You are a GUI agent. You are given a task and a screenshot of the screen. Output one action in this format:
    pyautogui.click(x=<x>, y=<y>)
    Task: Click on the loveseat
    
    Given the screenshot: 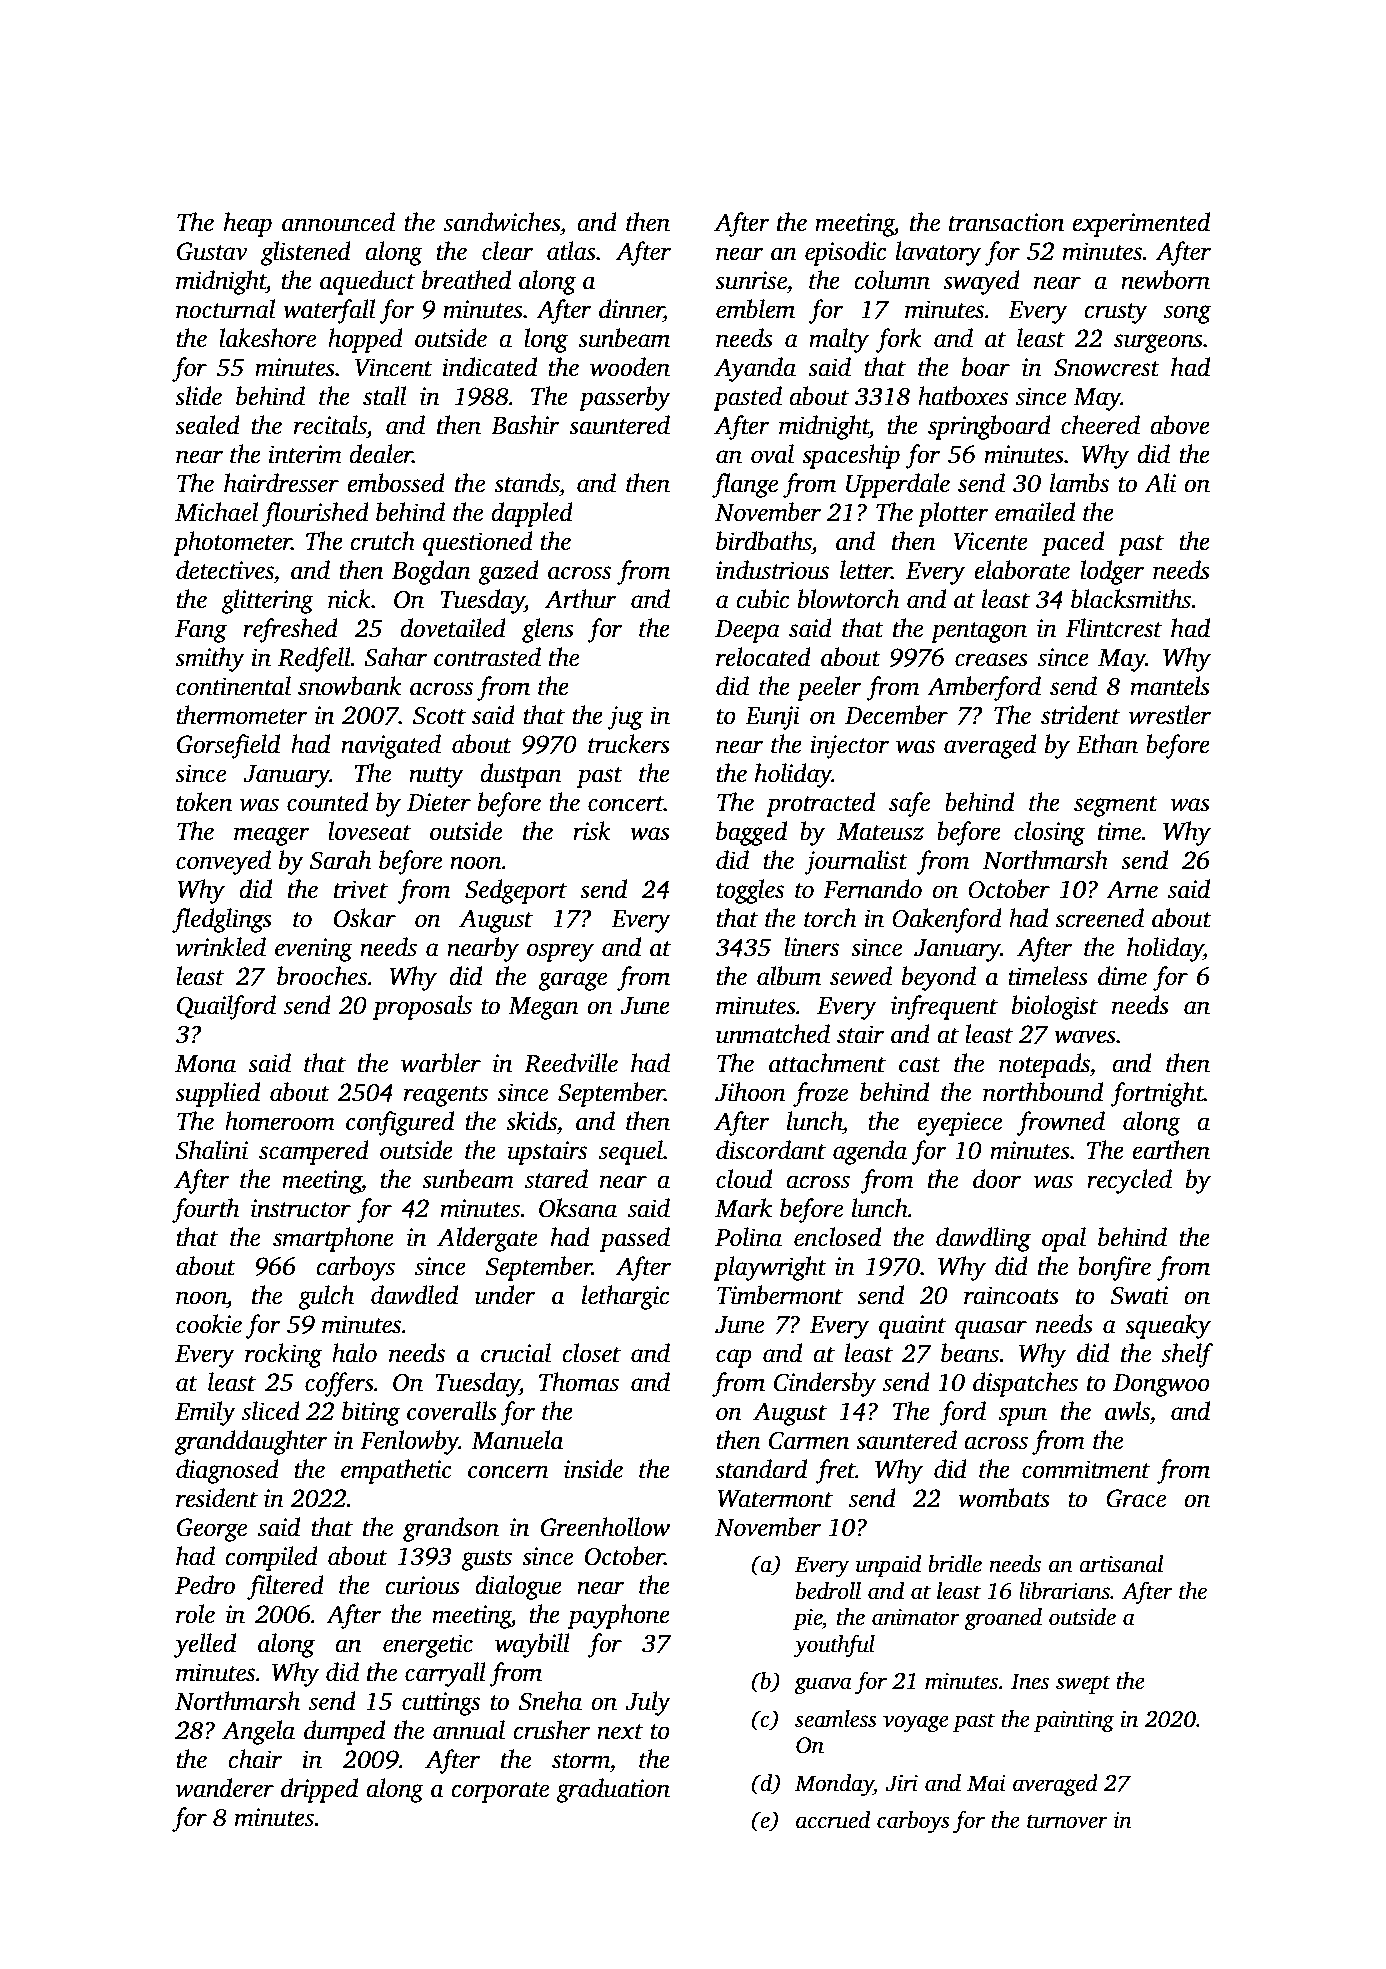 What is the action you would take?
    pyautogui.click(x=369, y=831)
